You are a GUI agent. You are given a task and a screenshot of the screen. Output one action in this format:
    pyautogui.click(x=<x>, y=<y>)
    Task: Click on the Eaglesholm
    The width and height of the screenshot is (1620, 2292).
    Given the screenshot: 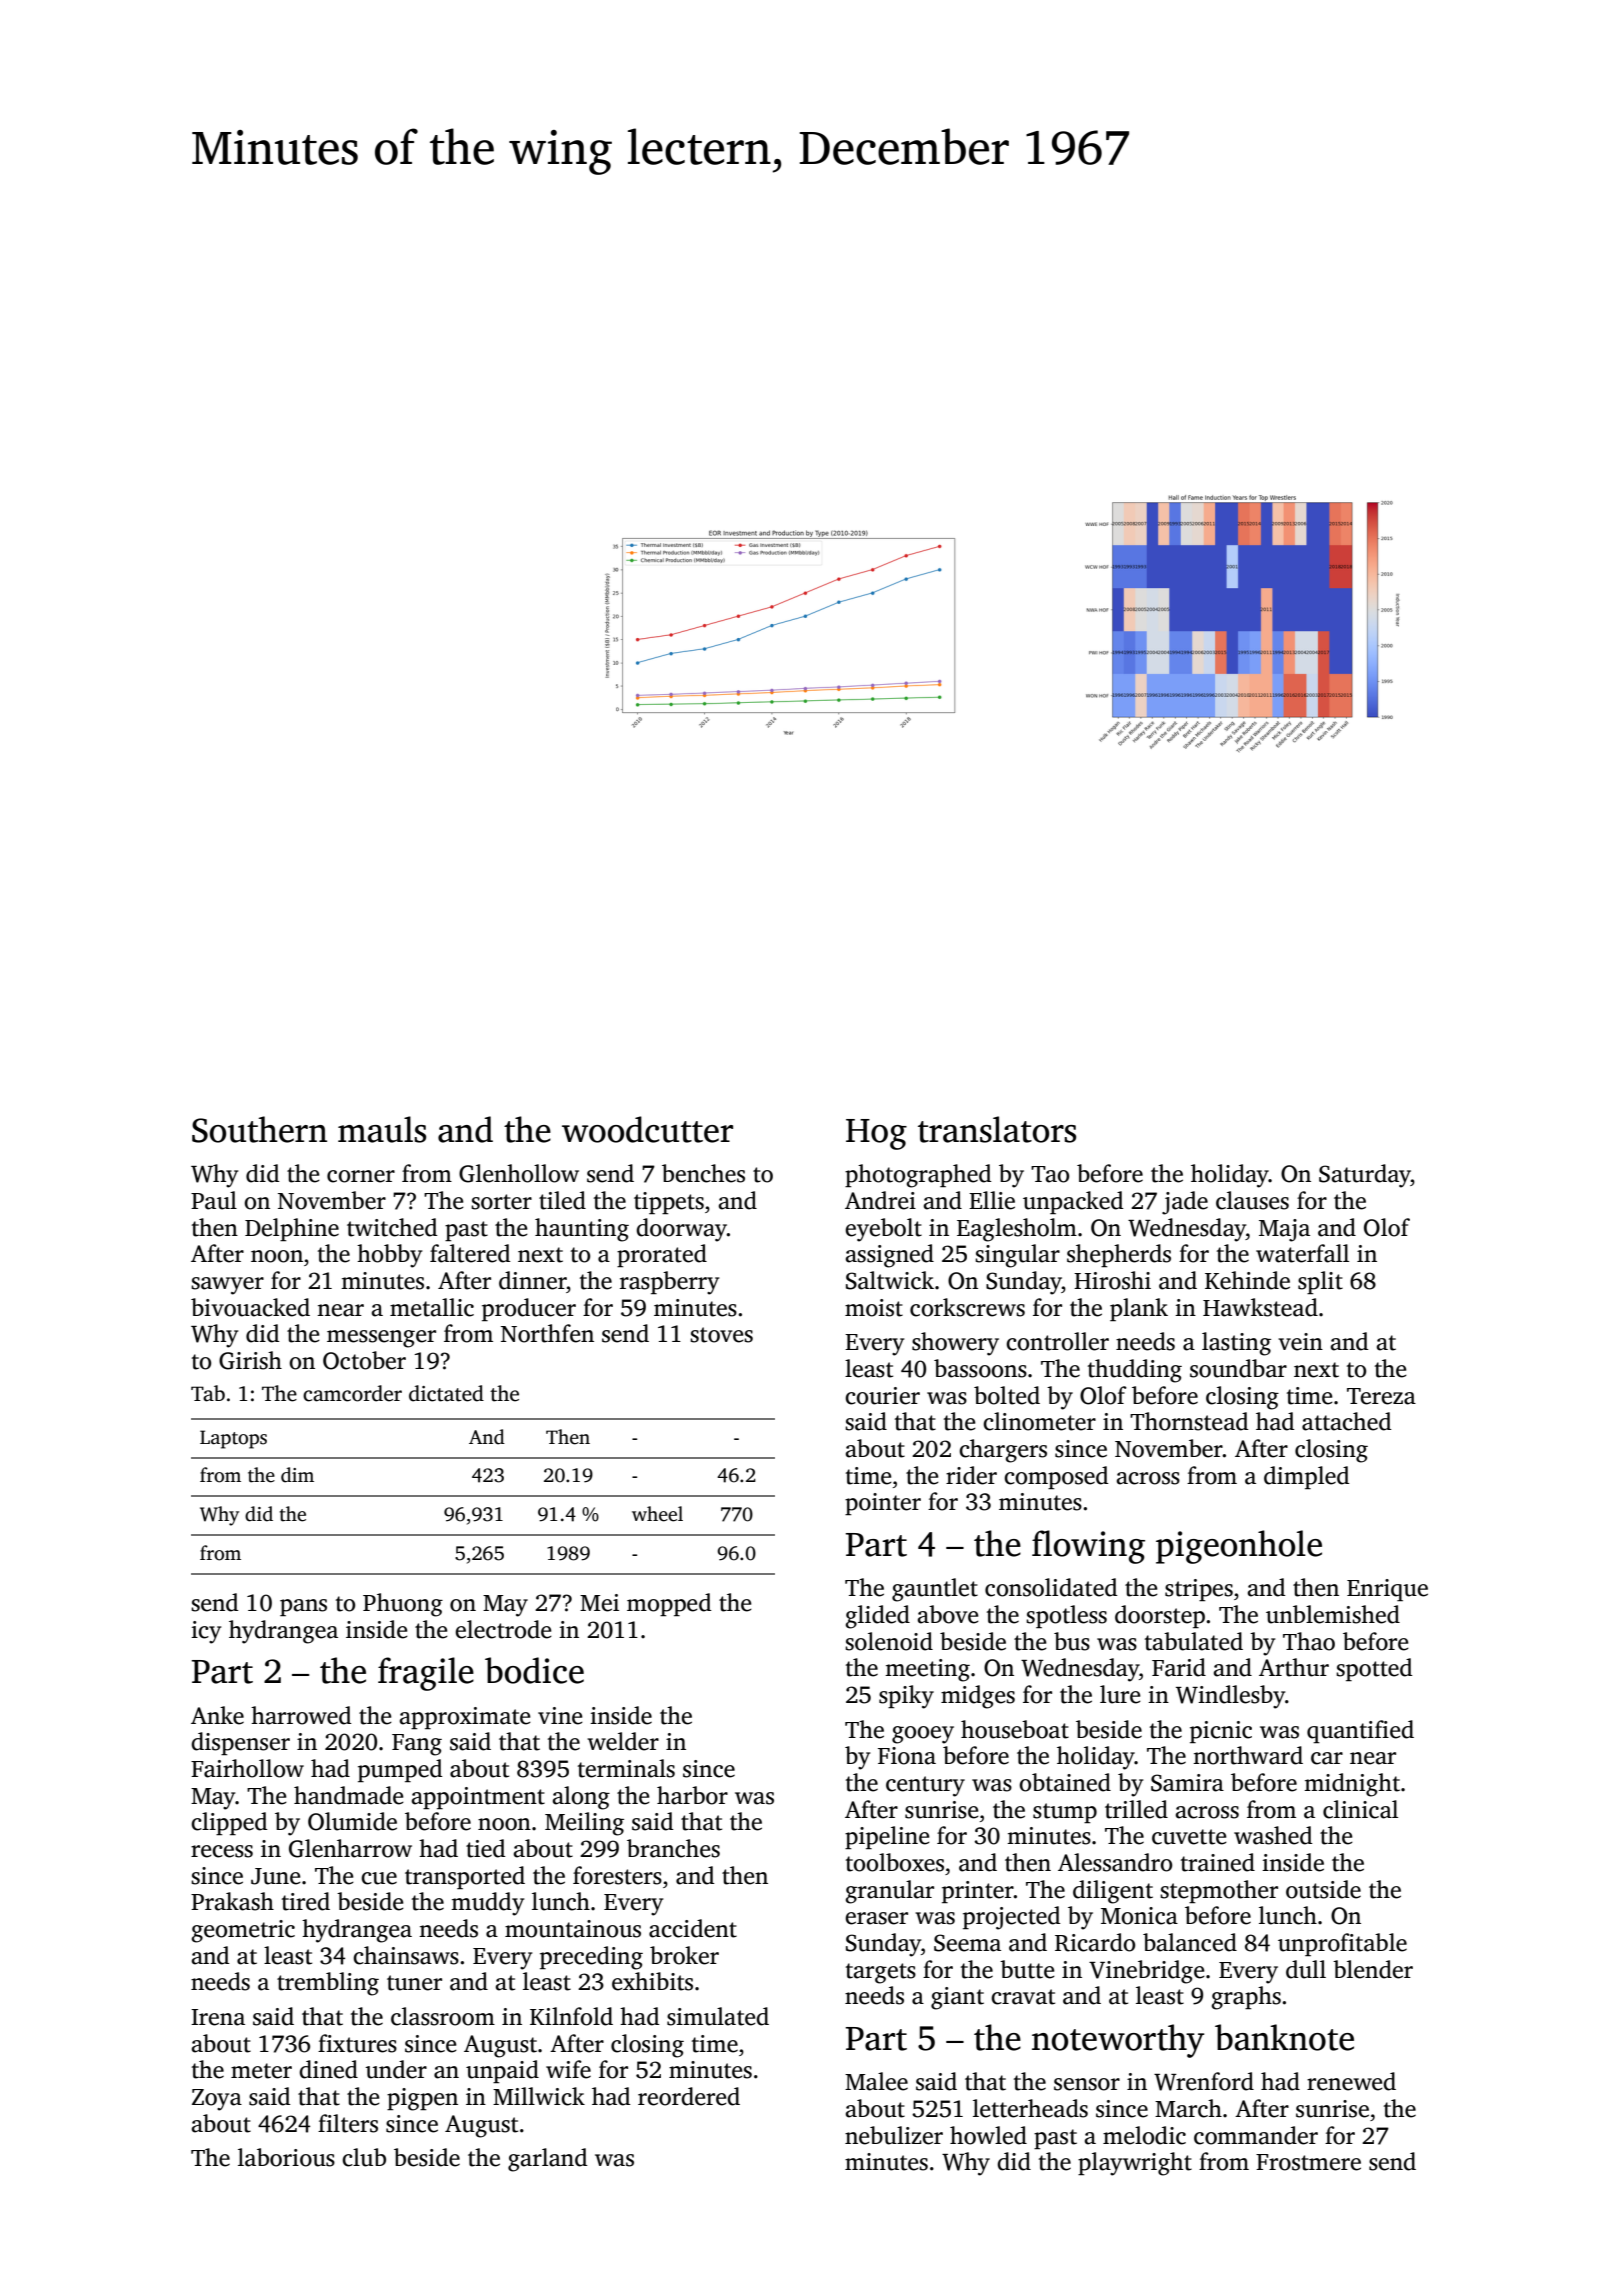 What is the action you would take?
    pyautogui.click(x=1017, y=1230)
